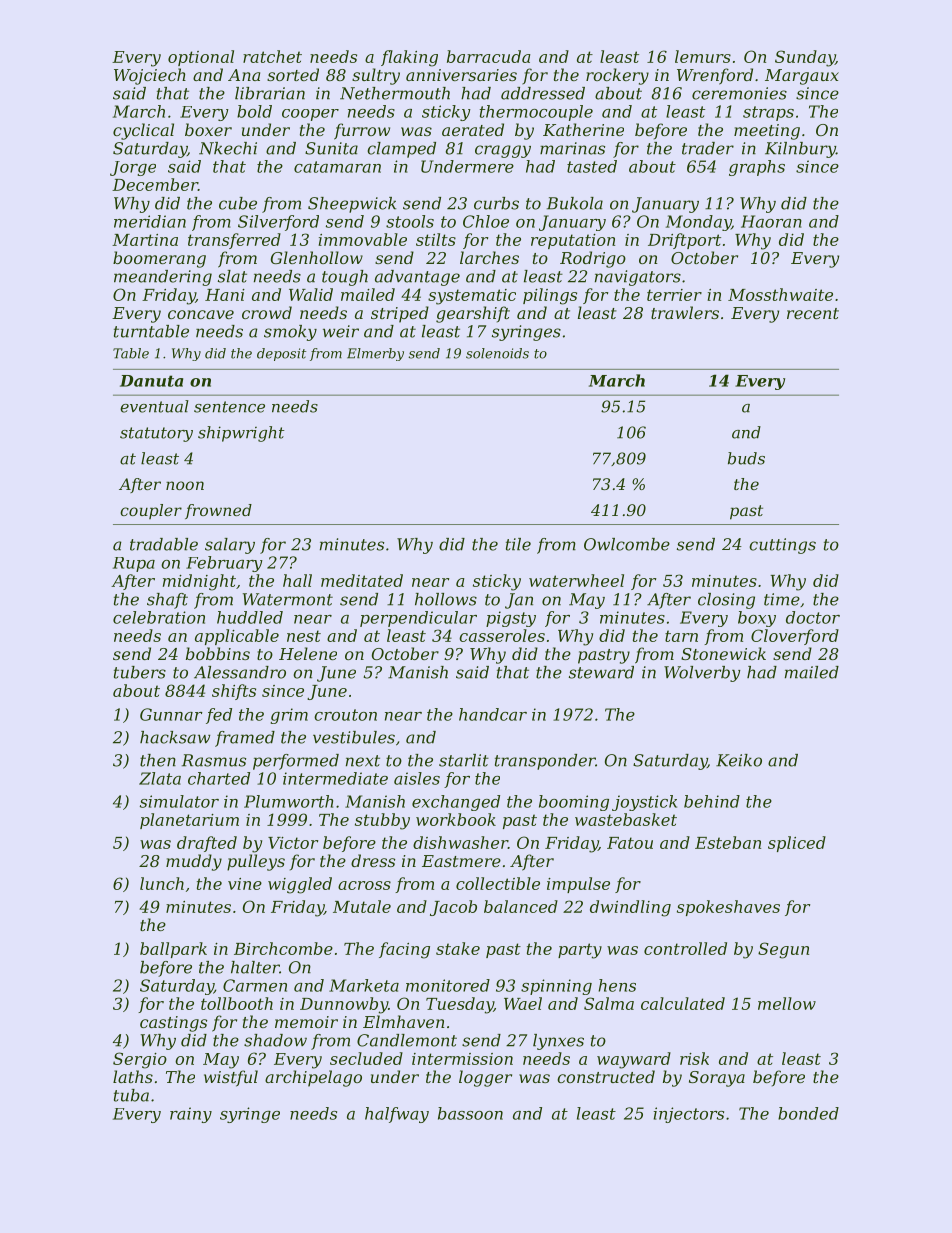  What do you see at coordinates (461, 861) in the page?
I see `Eastmere` at bounding box center [461, 861].
